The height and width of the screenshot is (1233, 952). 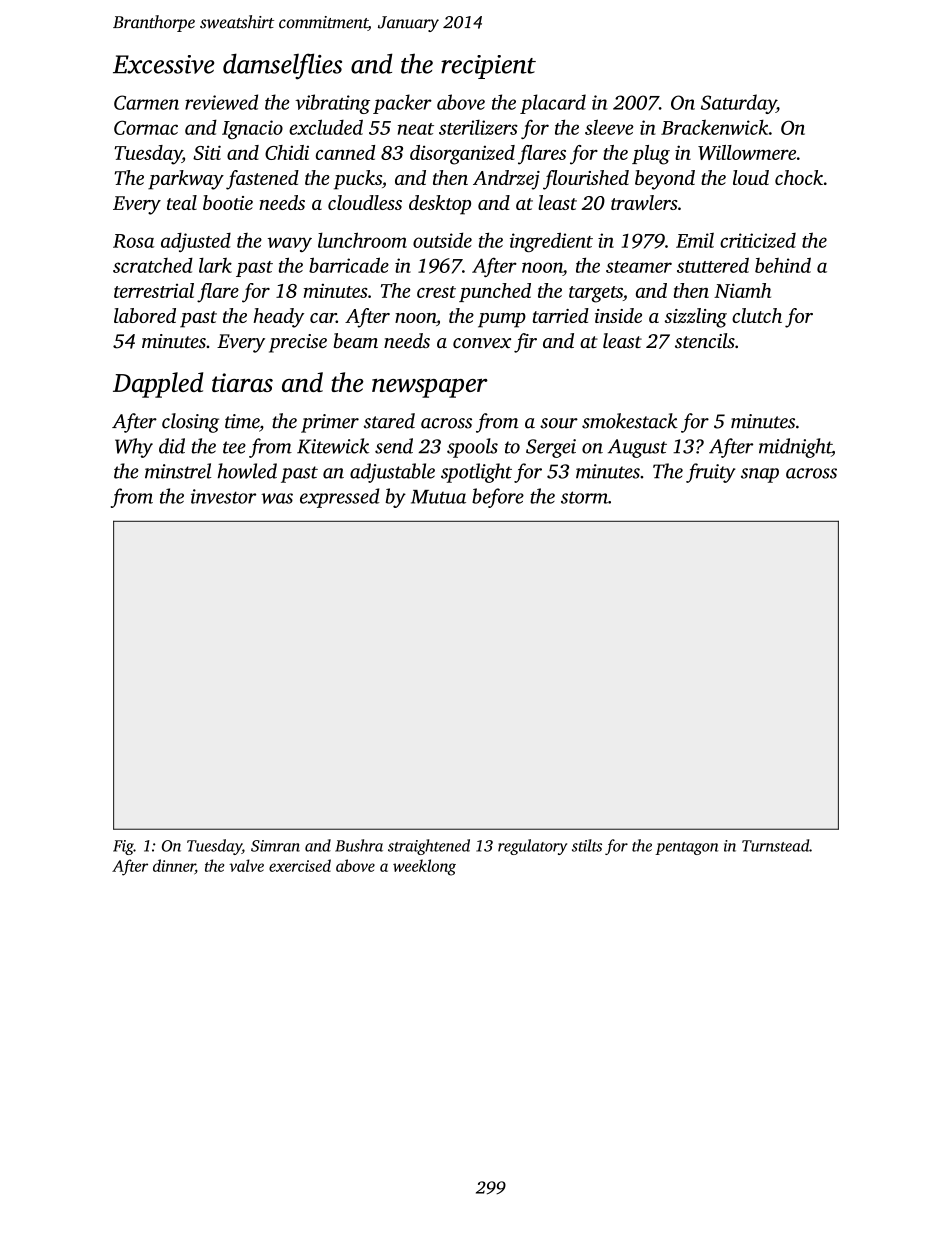 I want to click on snap, so click(x=760, y=475).
